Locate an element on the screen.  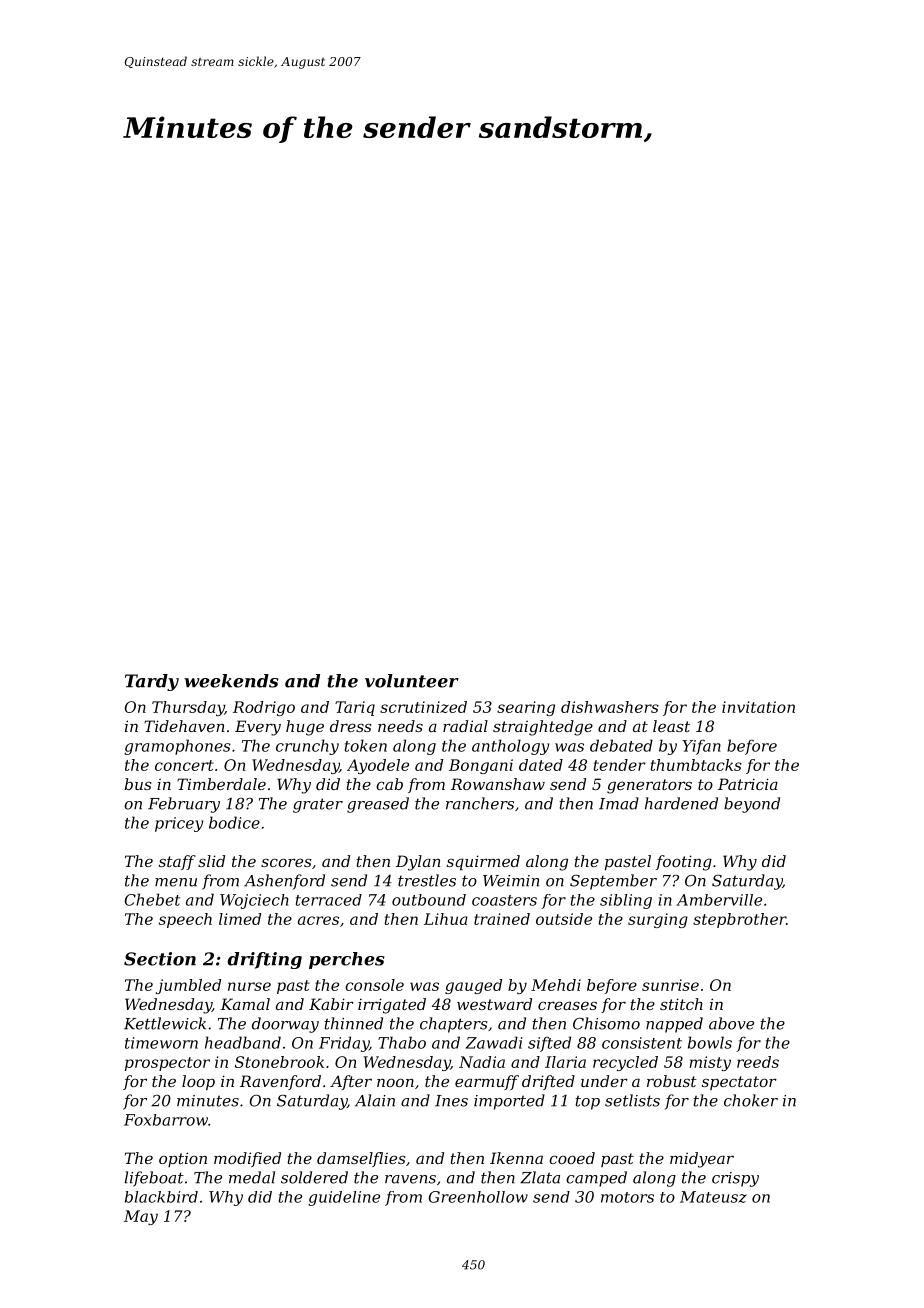
Lihua is located at coordinates (446, 919).
